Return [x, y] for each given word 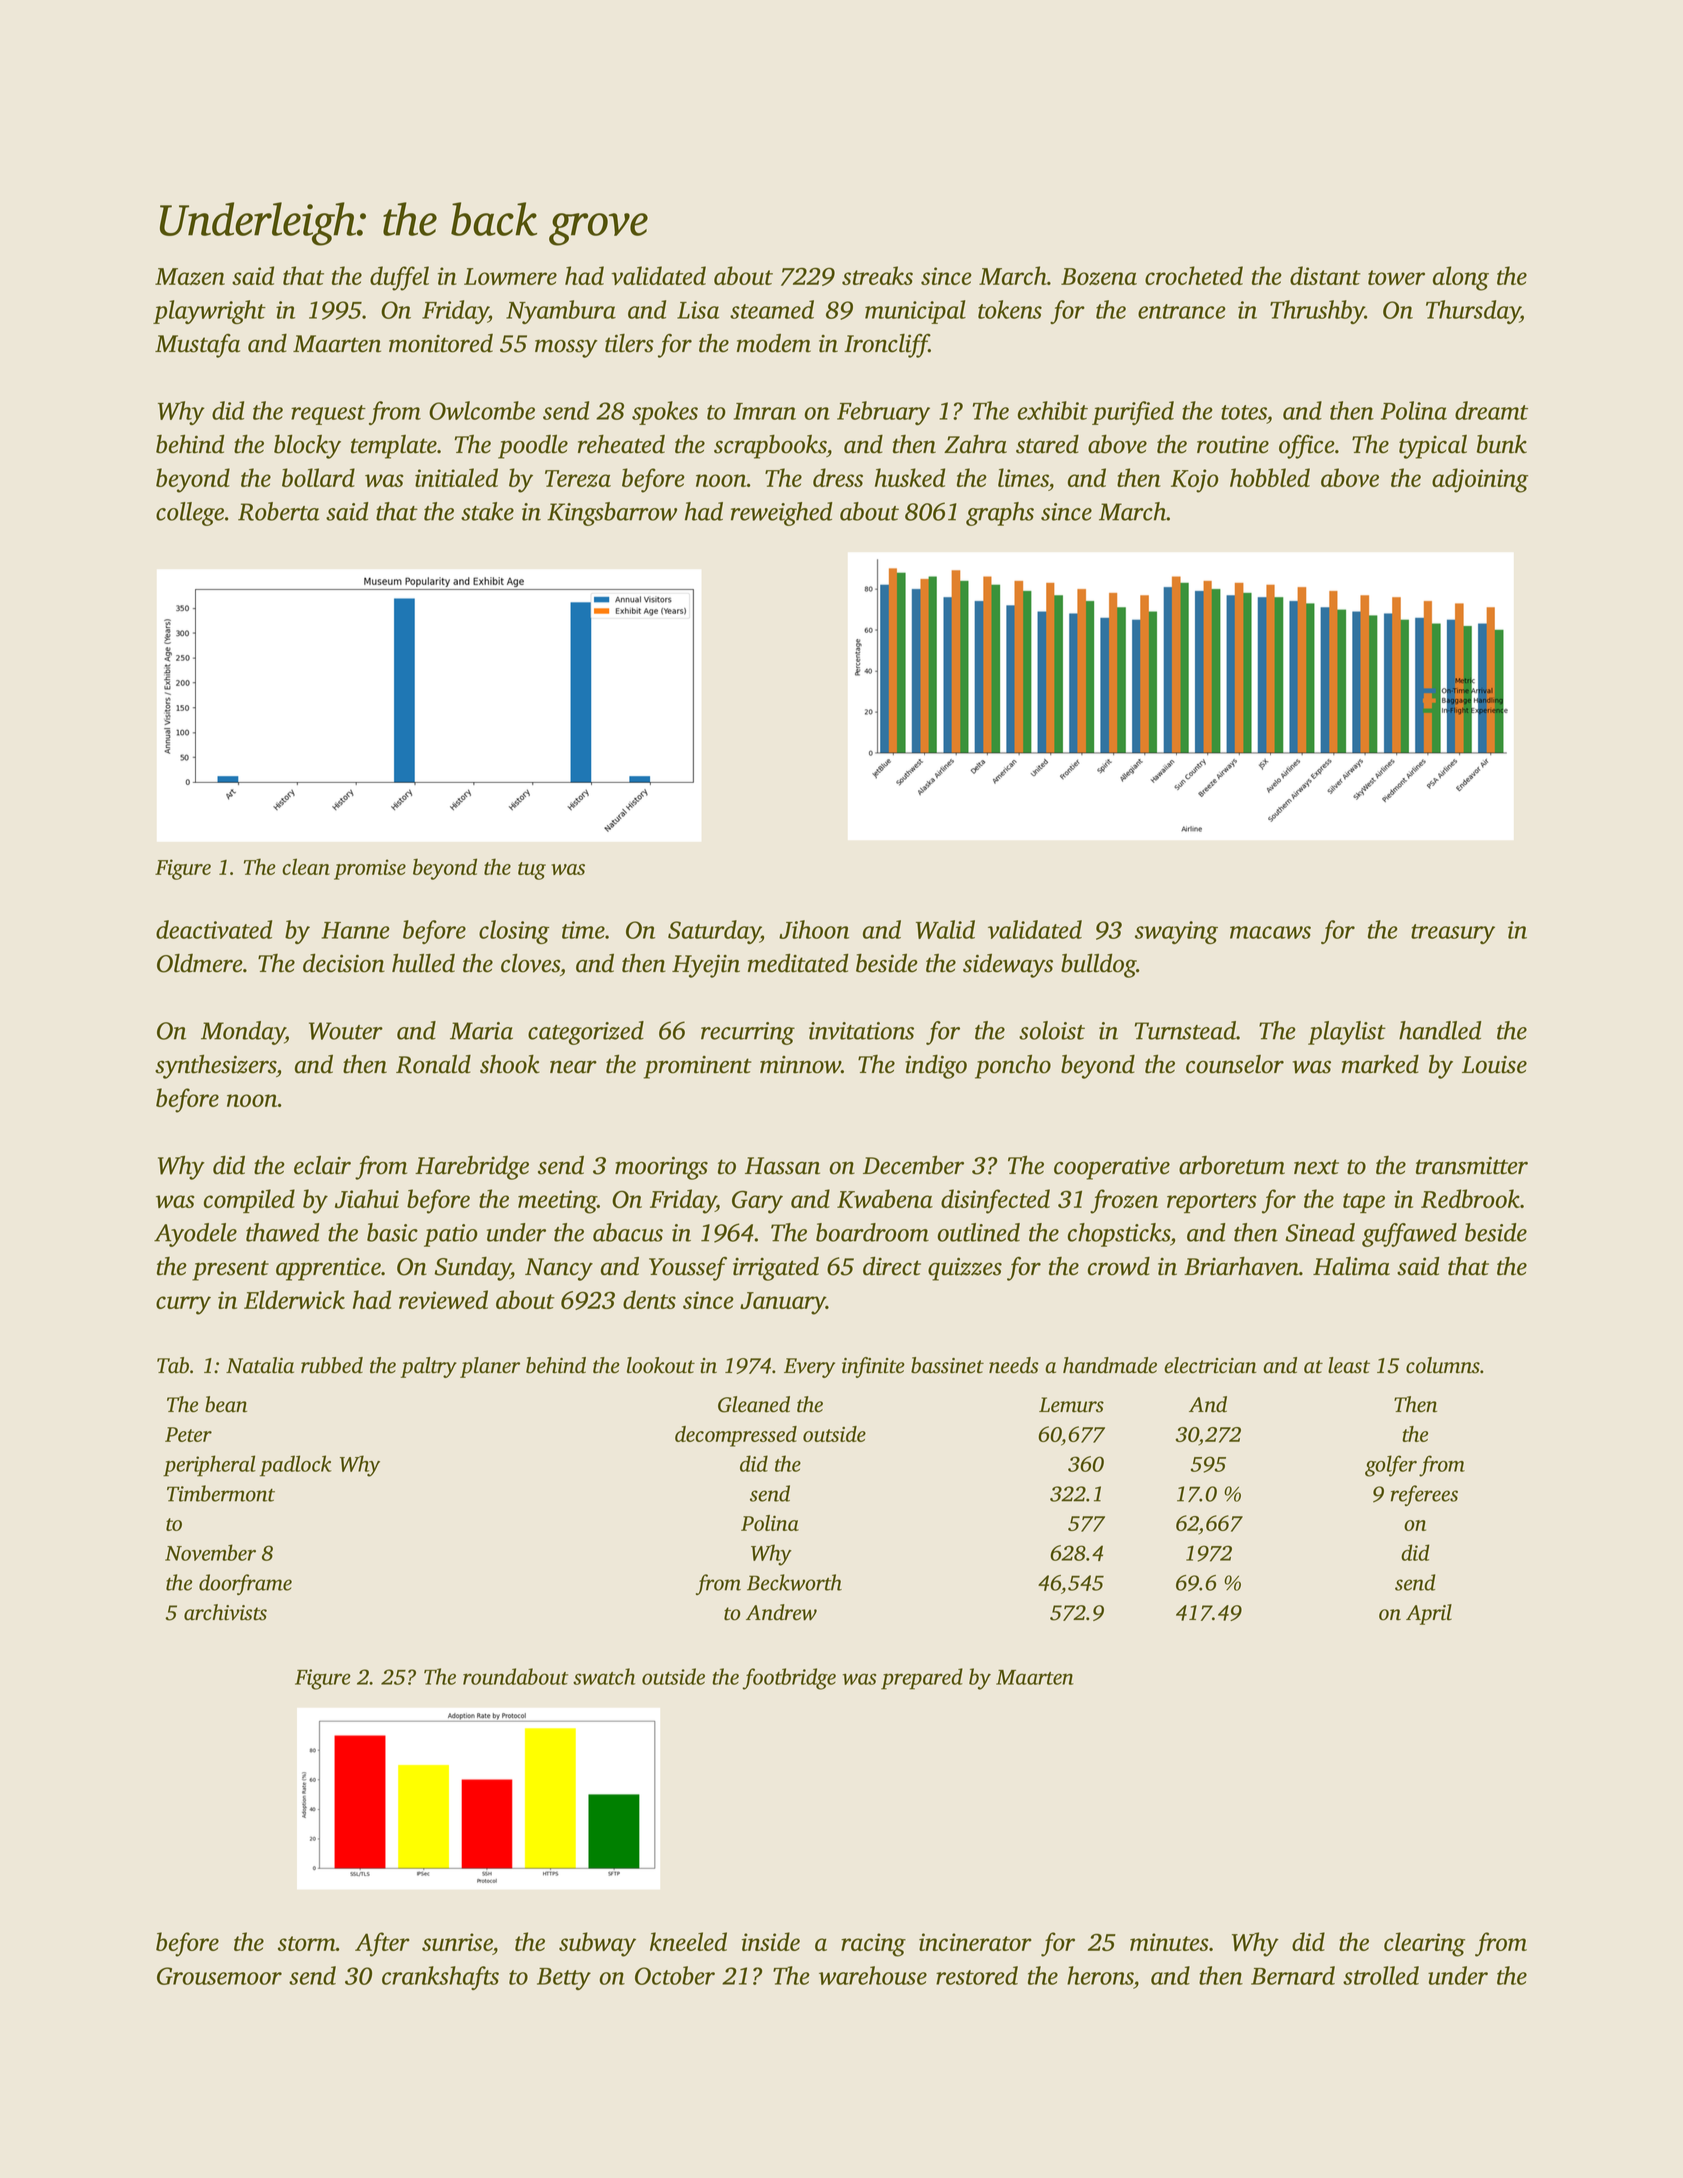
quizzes [965, 1269]
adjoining [1480, 480]
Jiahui [367, 1198]
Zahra [975, 444]
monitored [441, 343]
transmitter [1472, 1166]
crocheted [1194, 275]
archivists [225, 1612]
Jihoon [814, 929]
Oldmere [200, 963]
